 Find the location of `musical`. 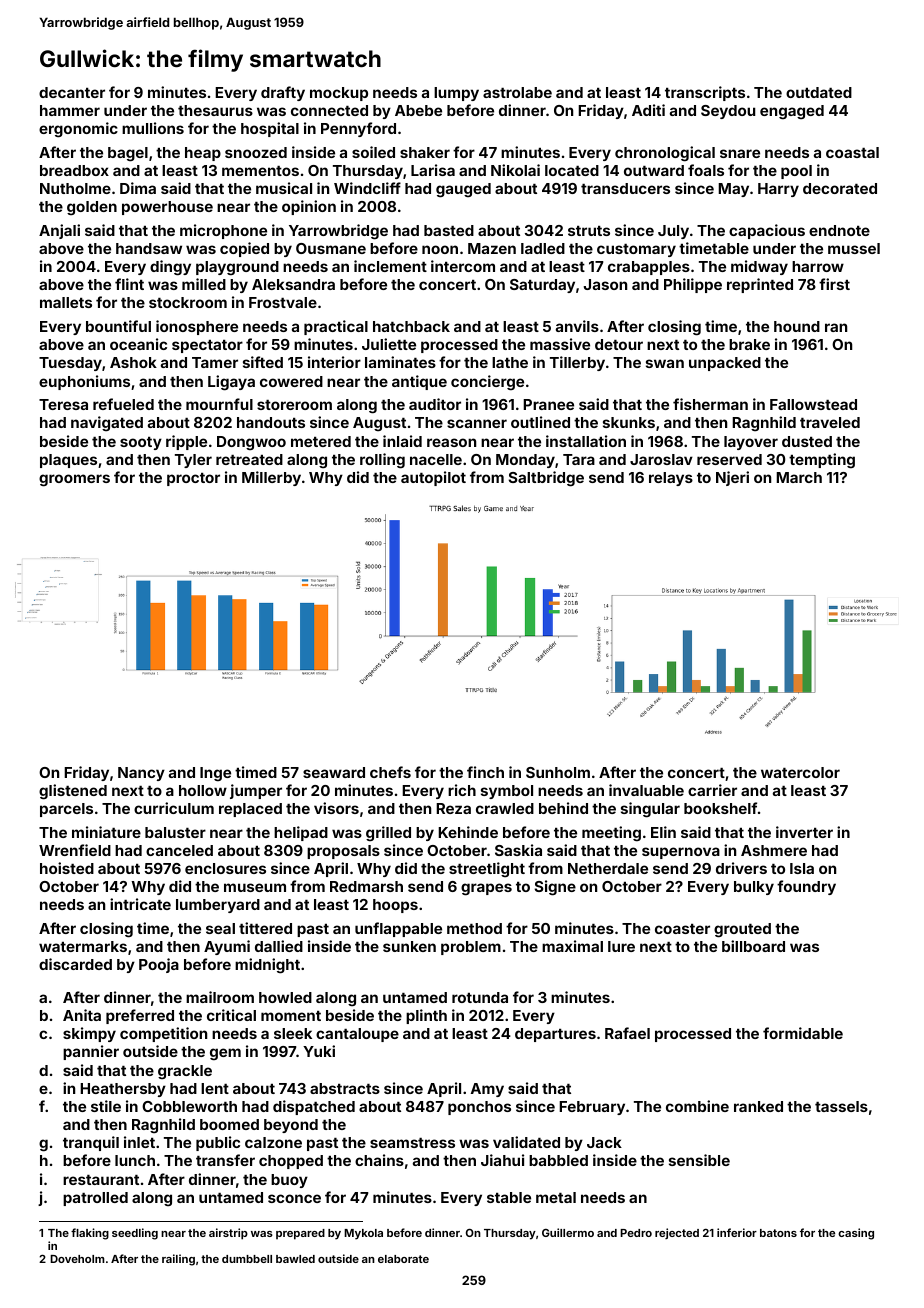

musical is located at coordinates (284, 188).
